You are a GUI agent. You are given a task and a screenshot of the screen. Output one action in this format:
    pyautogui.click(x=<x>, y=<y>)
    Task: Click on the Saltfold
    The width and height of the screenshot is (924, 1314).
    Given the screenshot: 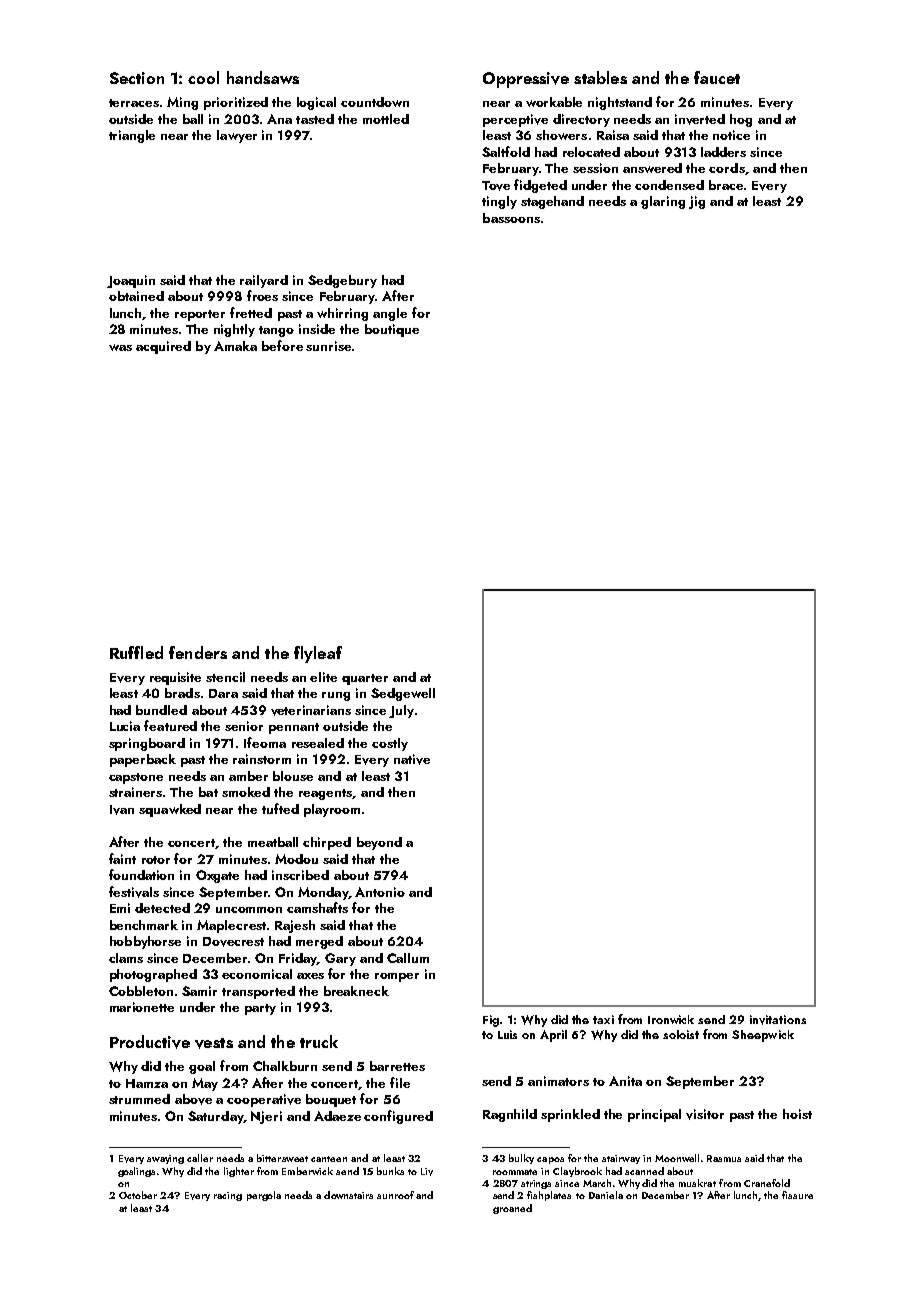 What is the action you would take?
    pyautogui.click(x=506, y=151)
